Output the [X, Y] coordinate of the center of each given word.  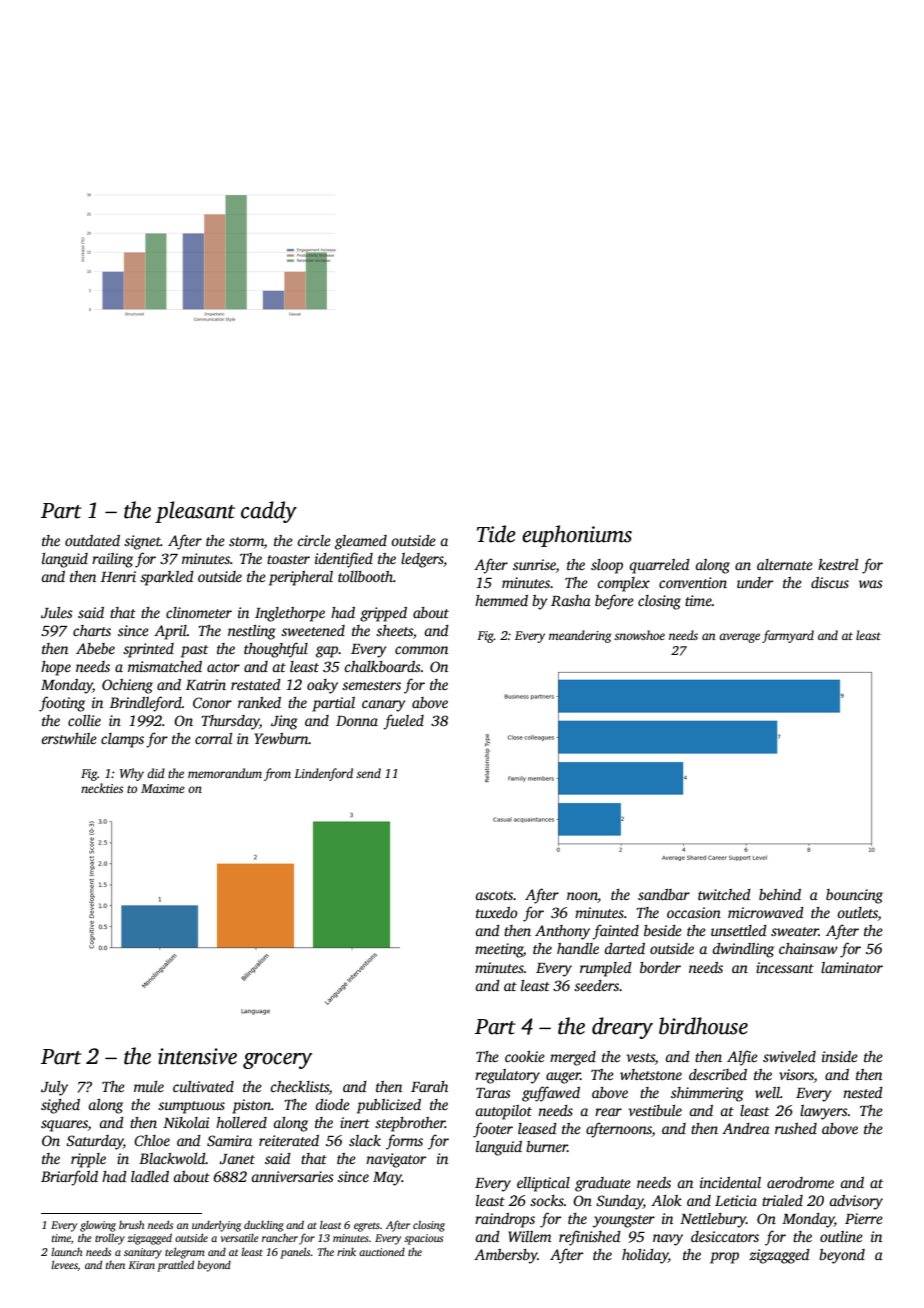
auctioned [382, 1252]
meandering [580, 636]
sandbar [664, 894]
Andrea [746, 1128]
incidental [730, 1182]
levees [64, 1266]
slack [365, 1140]
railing [112, 560]
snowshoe [639, 635]
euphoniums [577, 536]
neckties [102, 788]
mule [149, 1086]
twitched [724, 894]
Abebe [95, 648]
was [871, 584]
